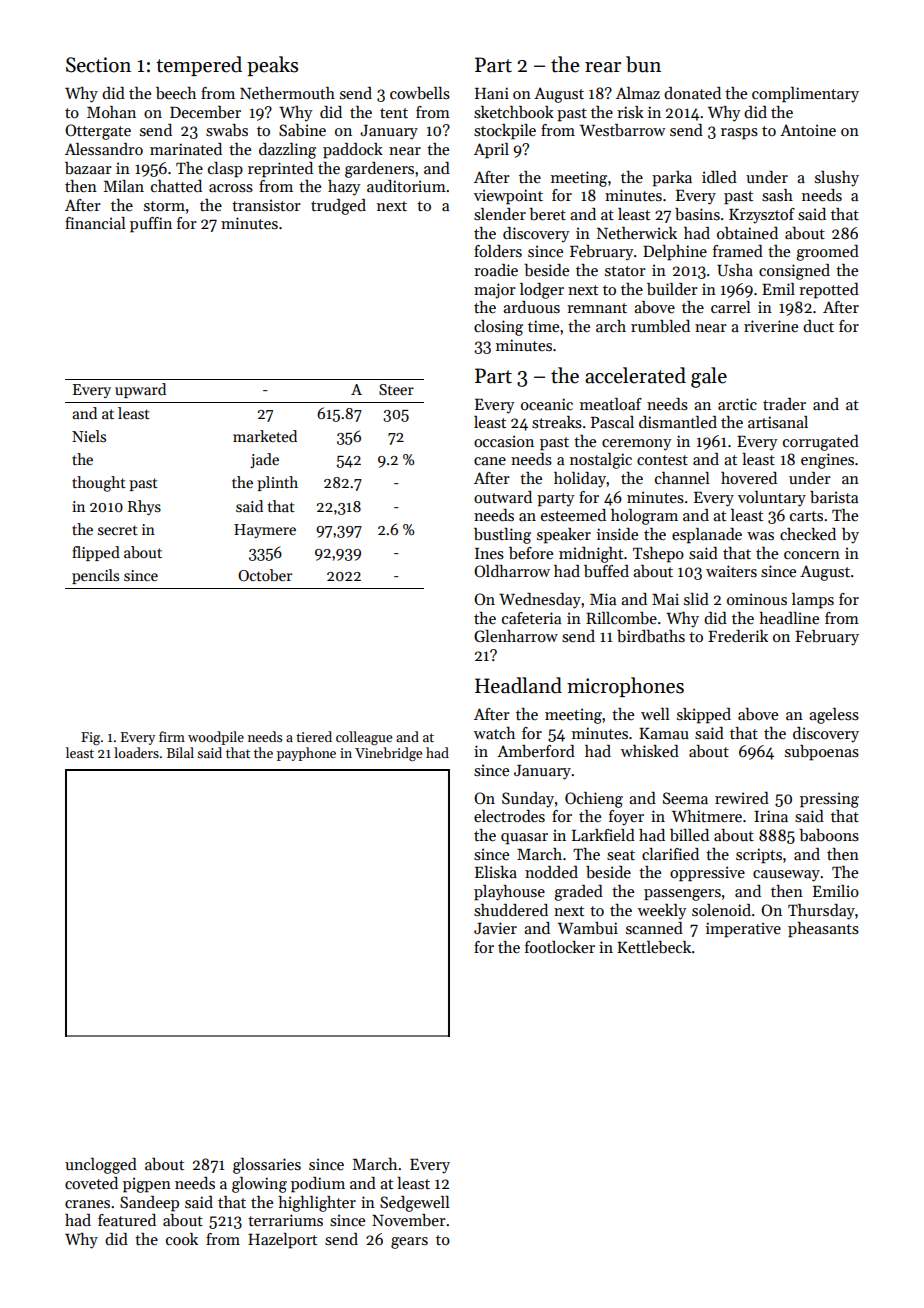 This screenshot has width=924, height=1308. Describe the element at coordinates (272, 66) in the screenshot. I see `peaks` at that location.
